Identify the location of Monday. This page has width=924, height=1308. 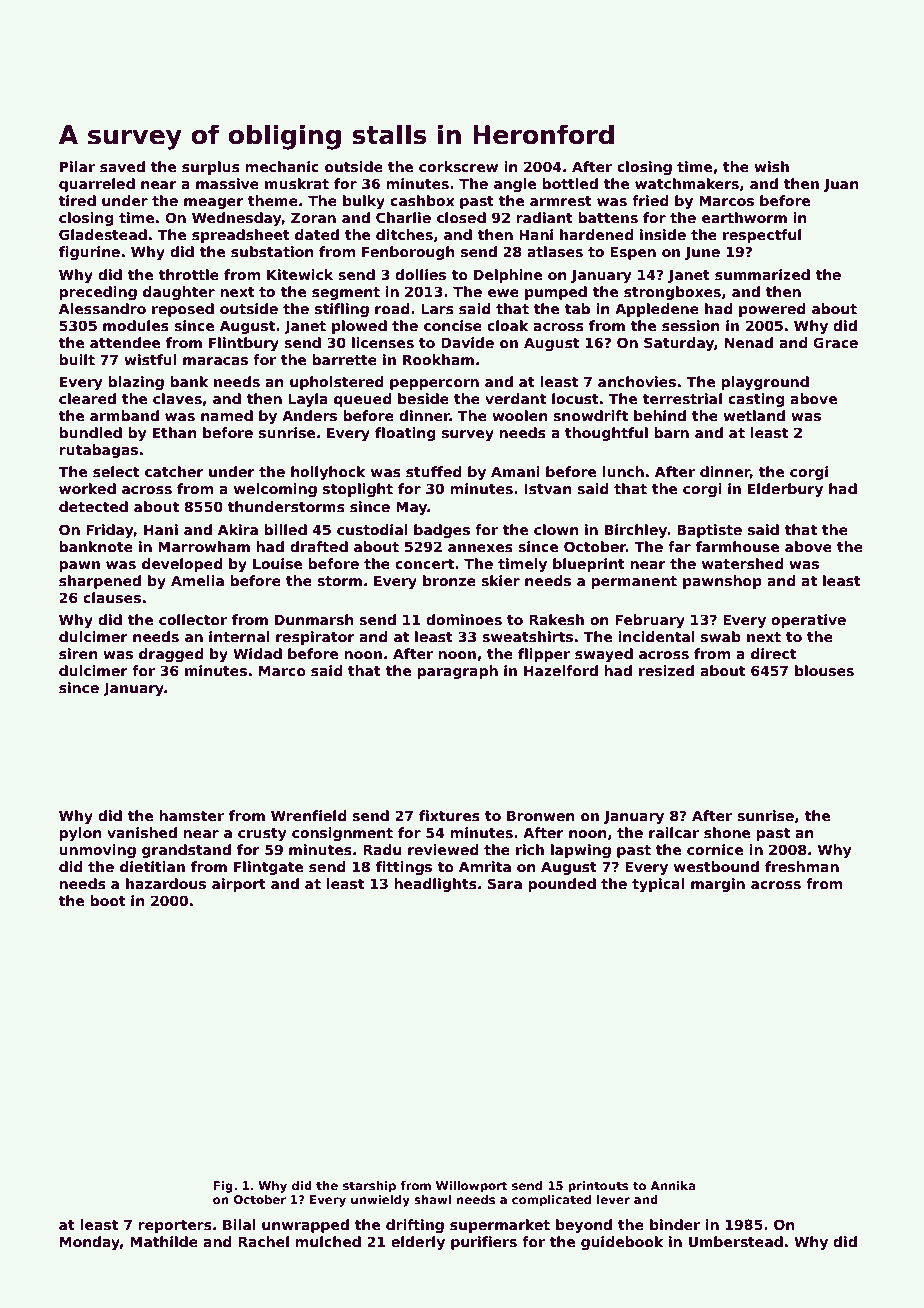
(90, 1243).
